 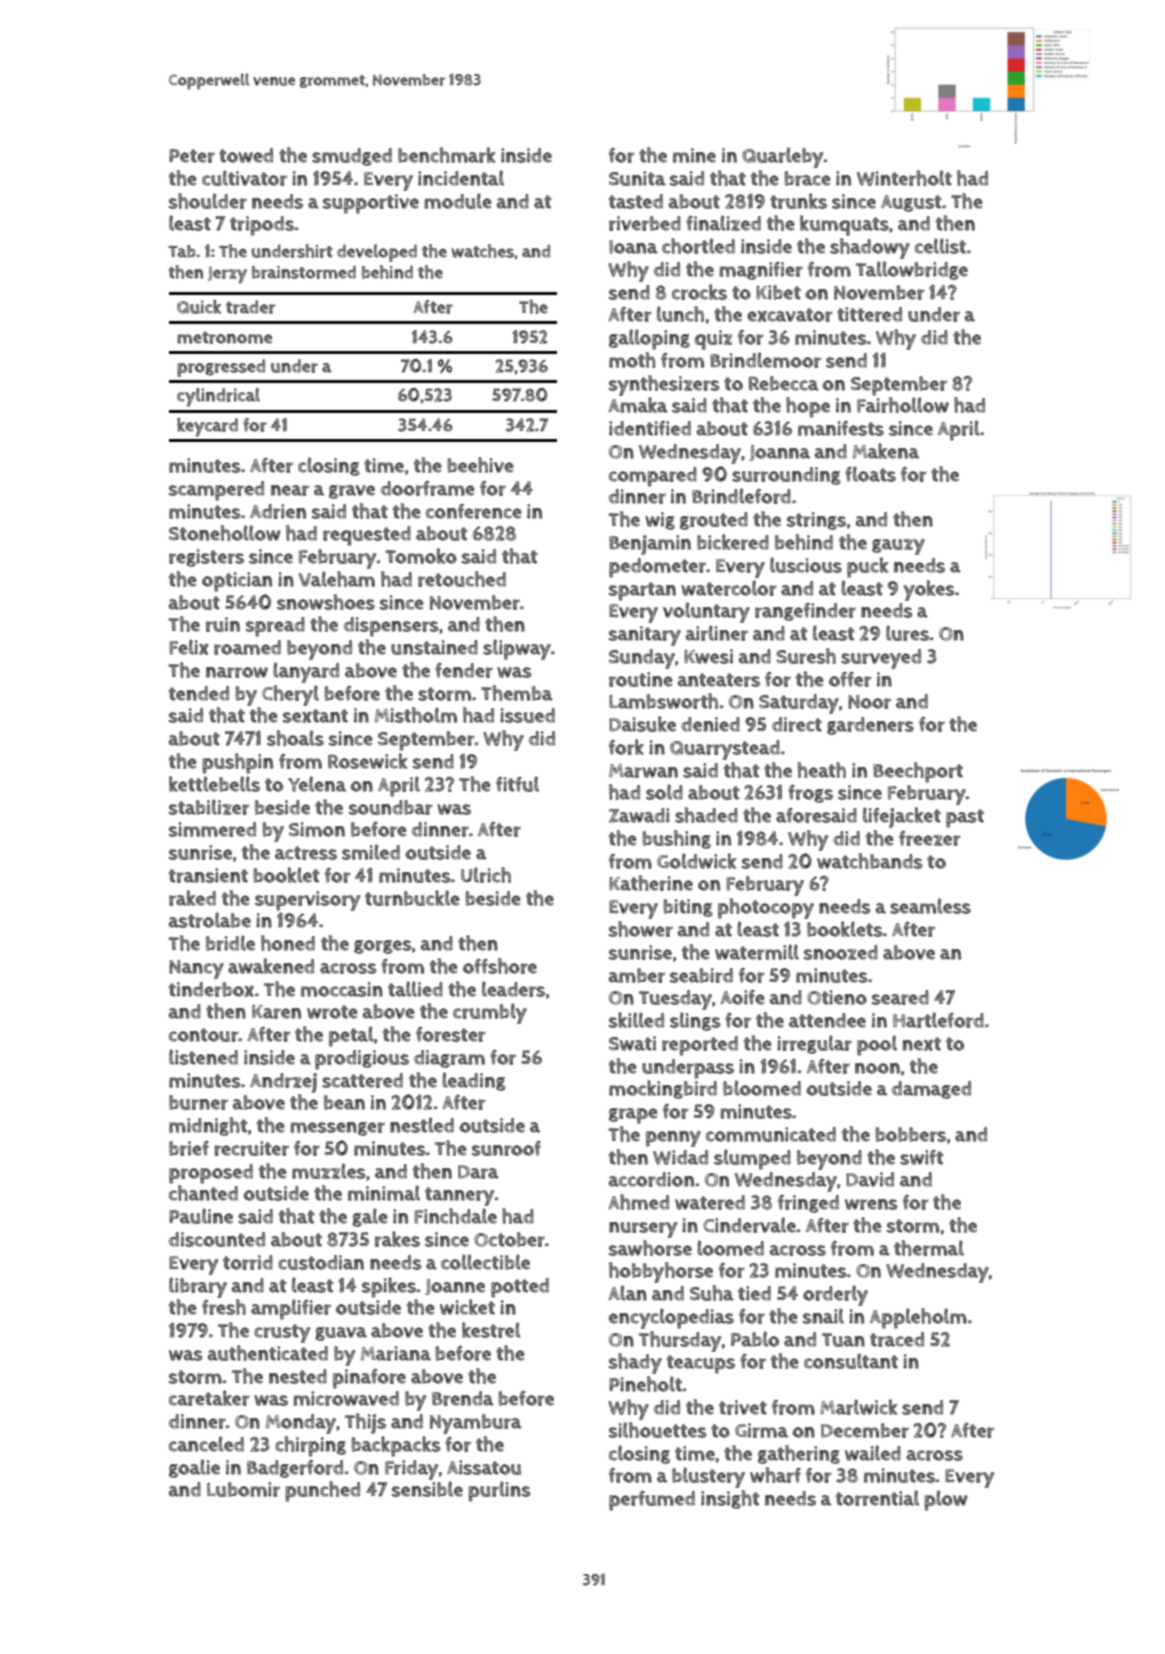 I want to click on simmered, so click(x=212, y=829).
